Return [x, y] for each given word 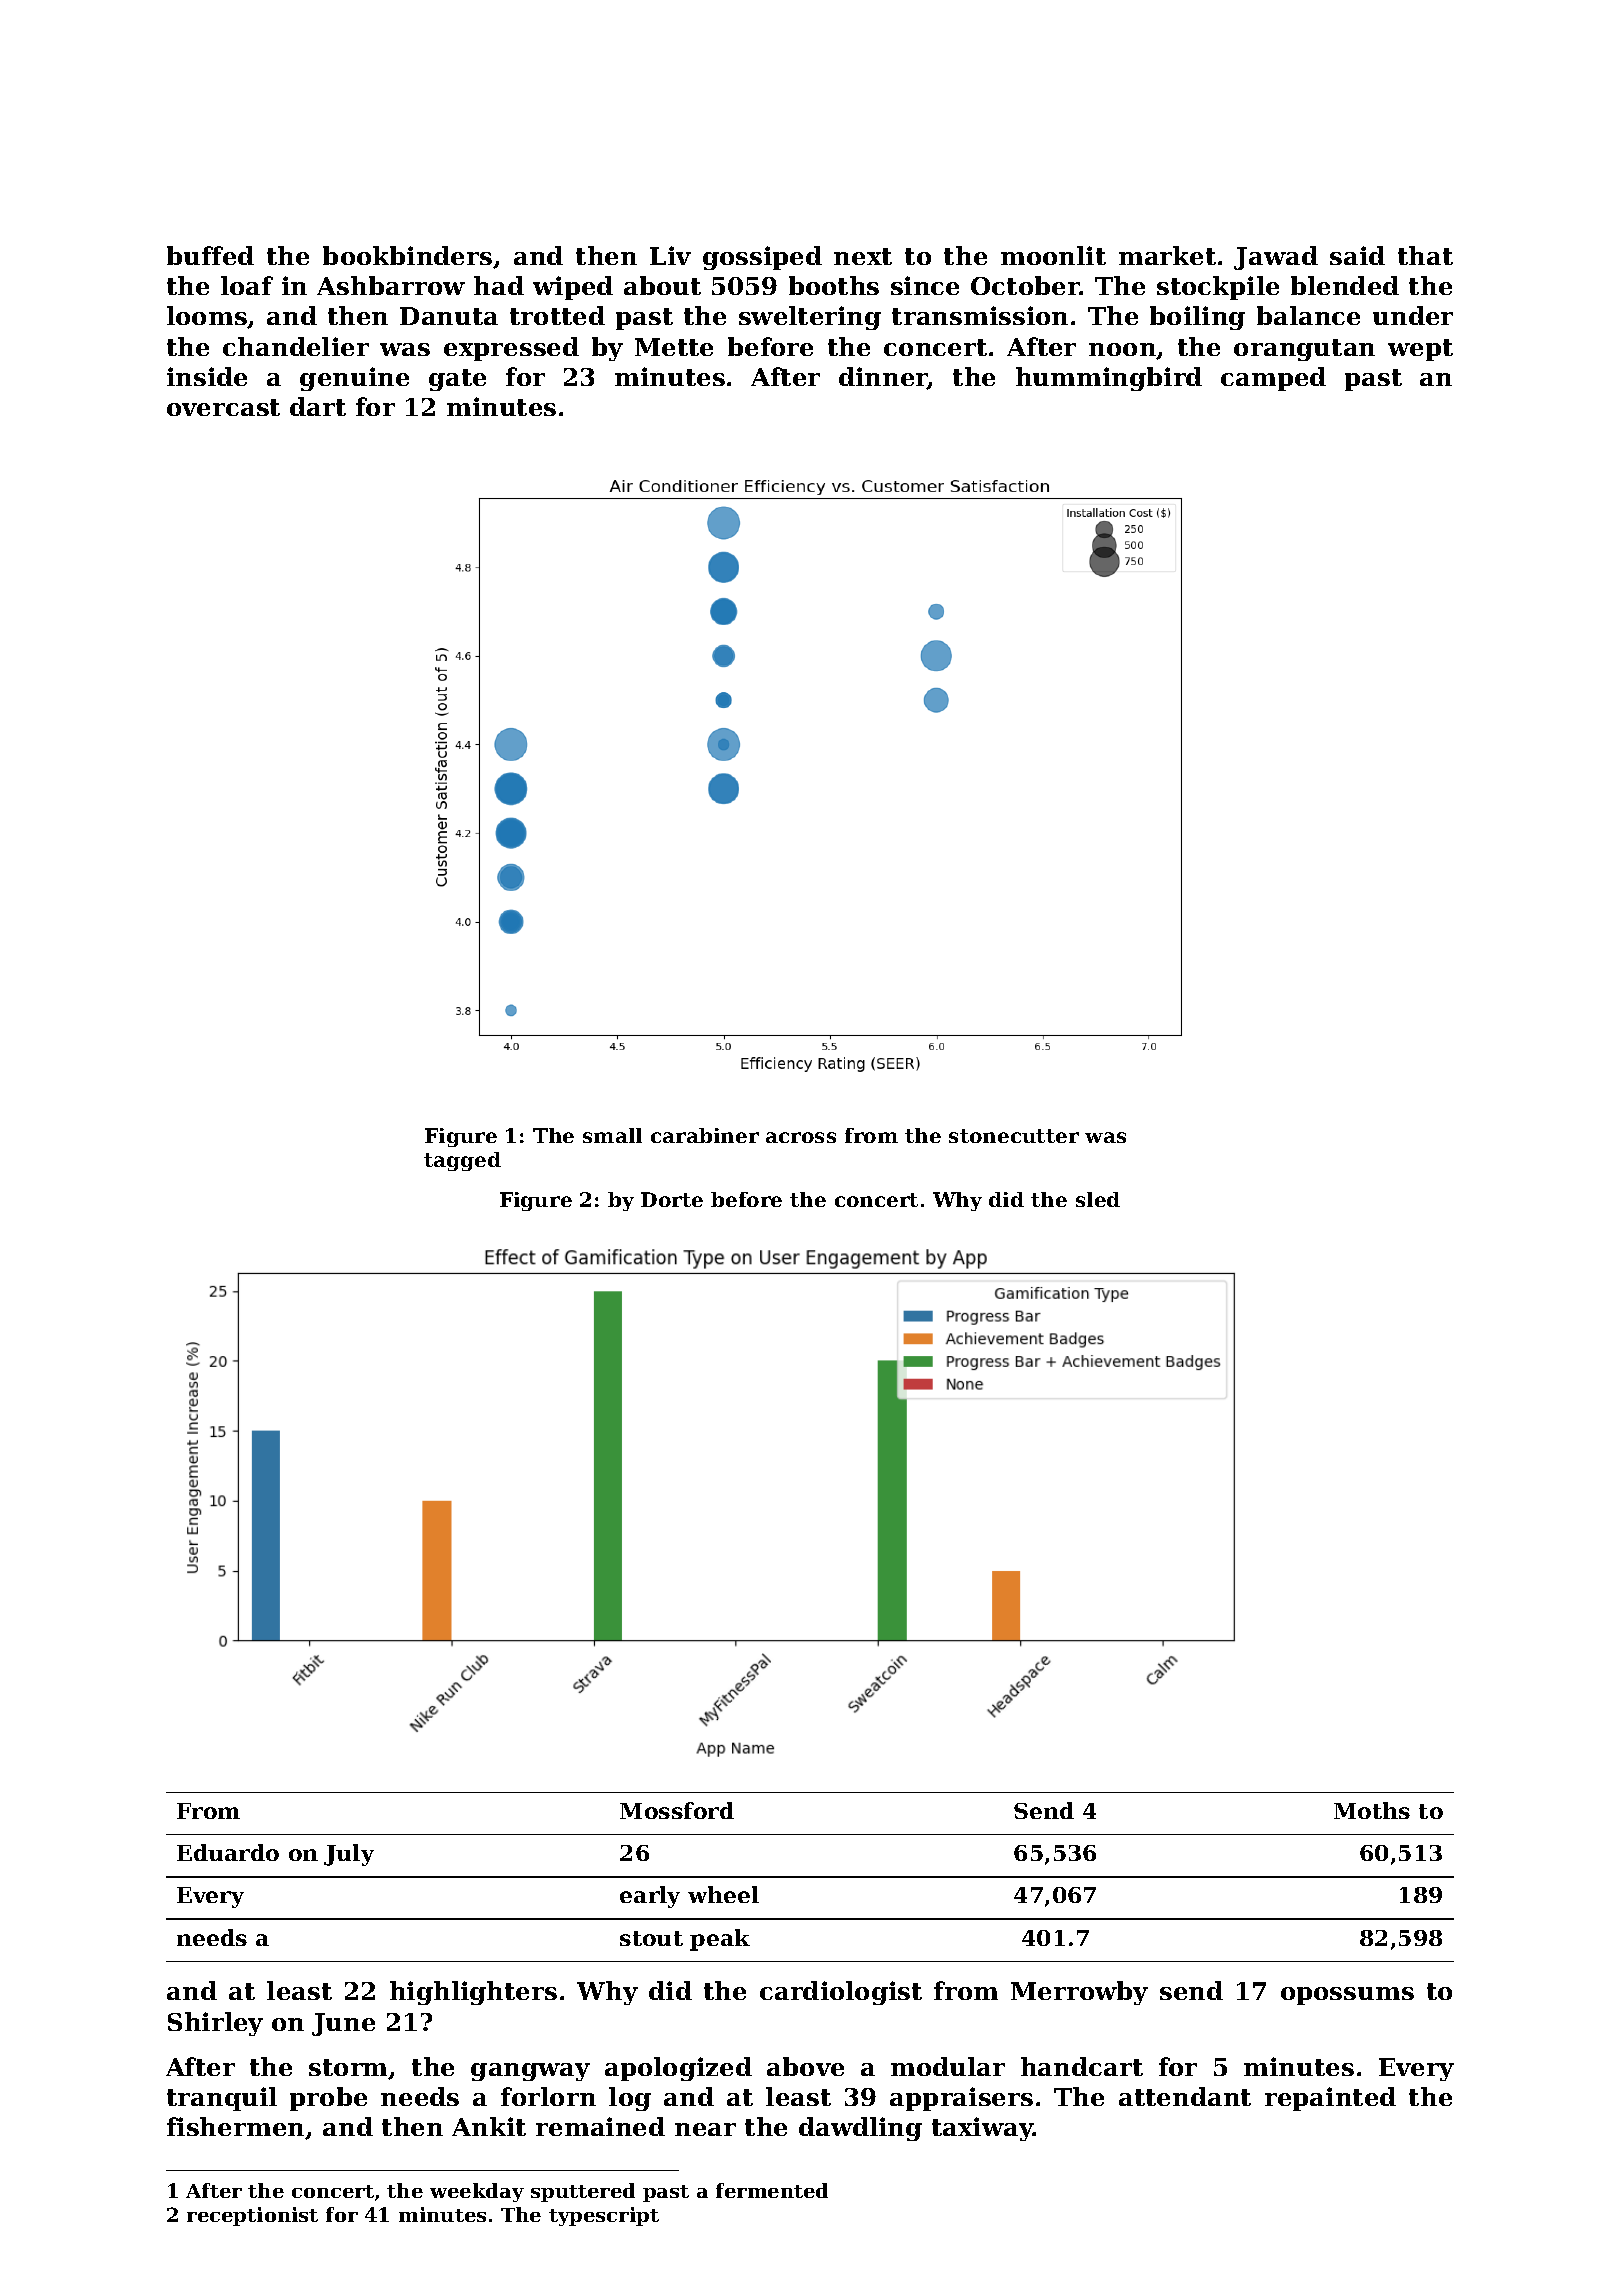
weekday [477, 2192]
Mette [674, 347]
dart [318, 406]
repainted [1330, 2099]
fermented [772, 2190]
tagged [462, 1161]
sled [1098, 1199]
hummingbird [1109, 379]
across [801, 1137]
